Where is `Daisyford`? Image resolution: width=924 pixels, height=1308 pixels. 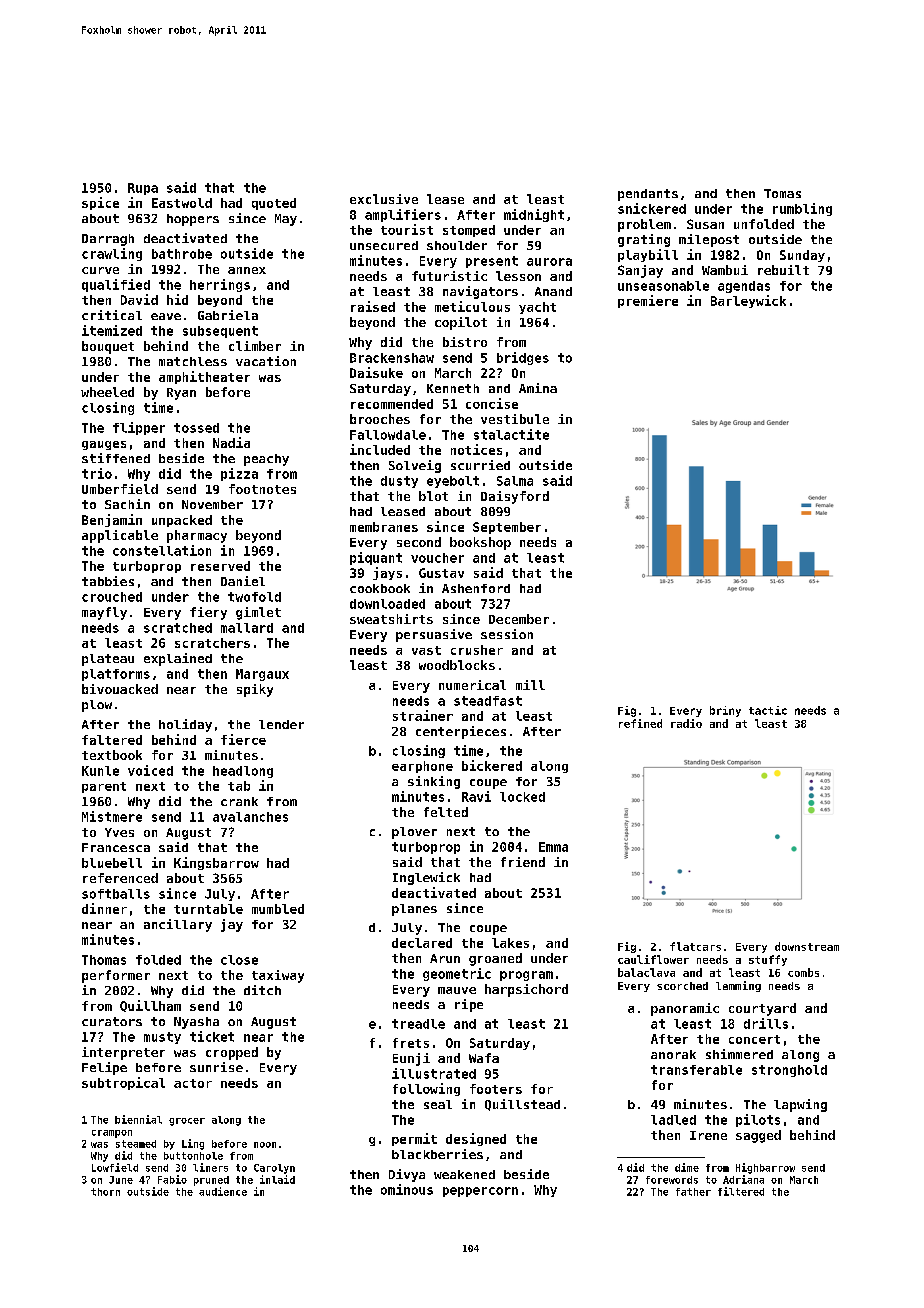 Daisyford is located at coordinates (515, 497).
